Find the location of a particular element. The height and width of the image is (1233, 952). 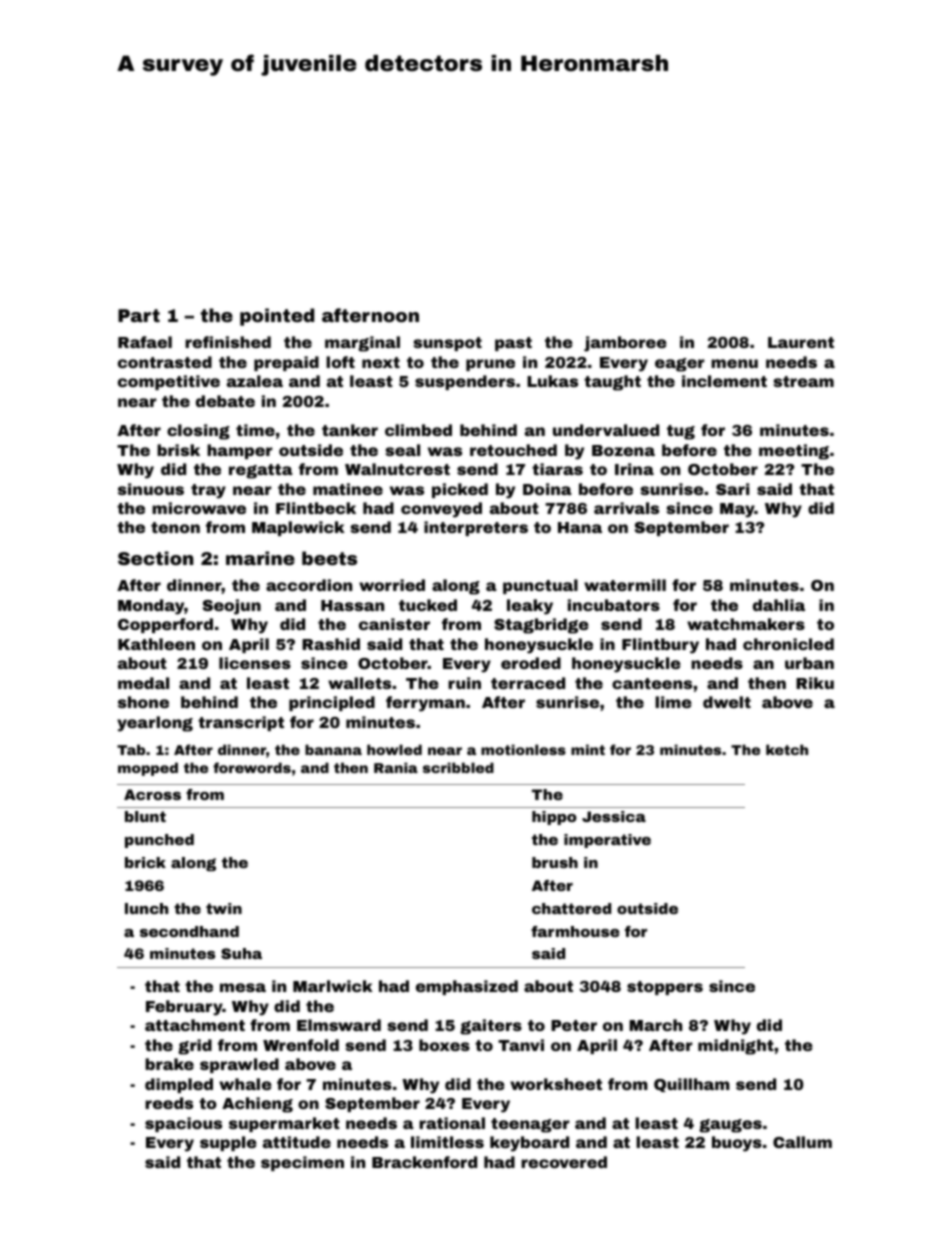

Part is located at coordinates (139, 315).
